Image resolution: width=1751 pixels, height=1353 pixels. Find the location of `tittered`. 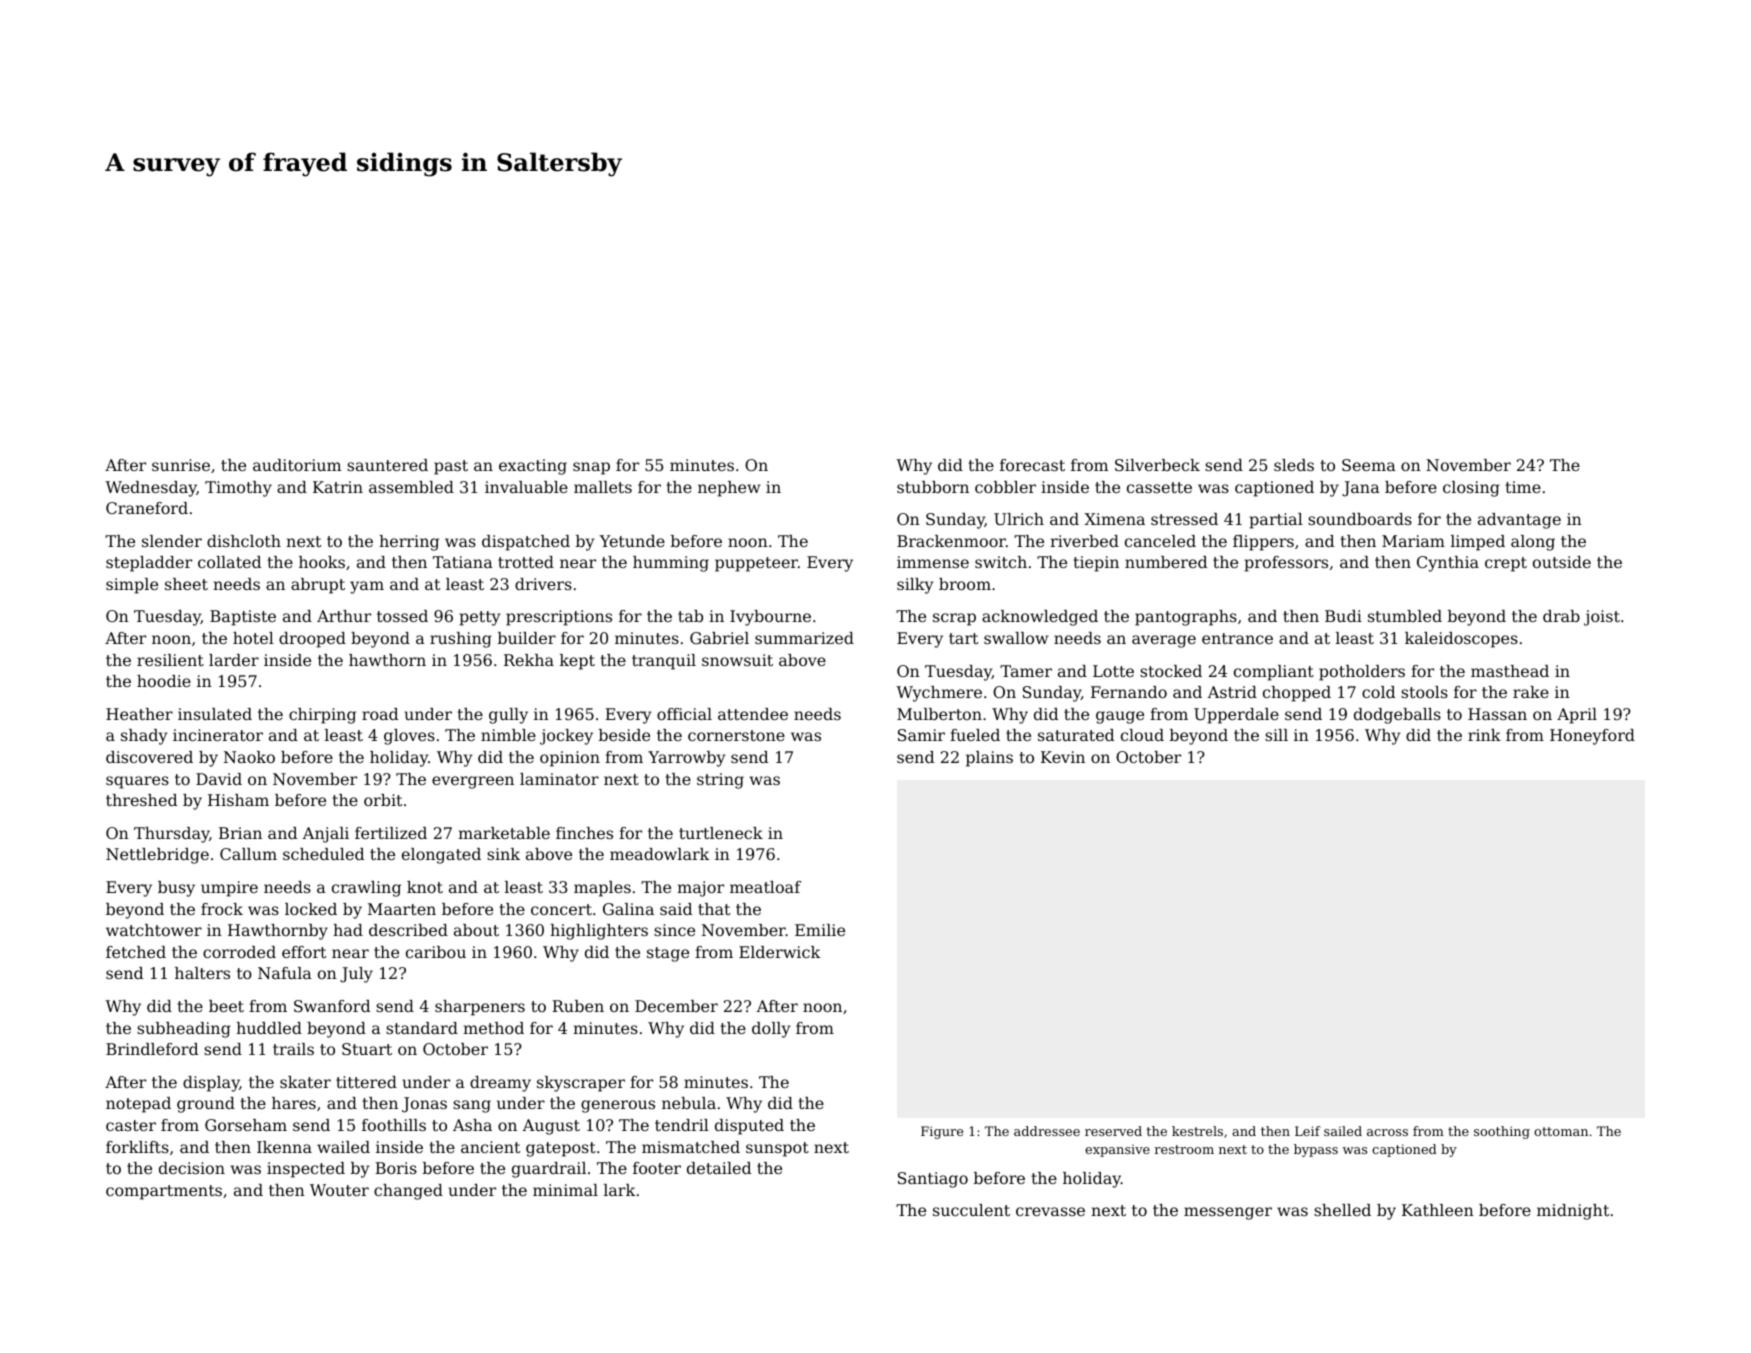

tittered is located at coordinates (366, 1082).
